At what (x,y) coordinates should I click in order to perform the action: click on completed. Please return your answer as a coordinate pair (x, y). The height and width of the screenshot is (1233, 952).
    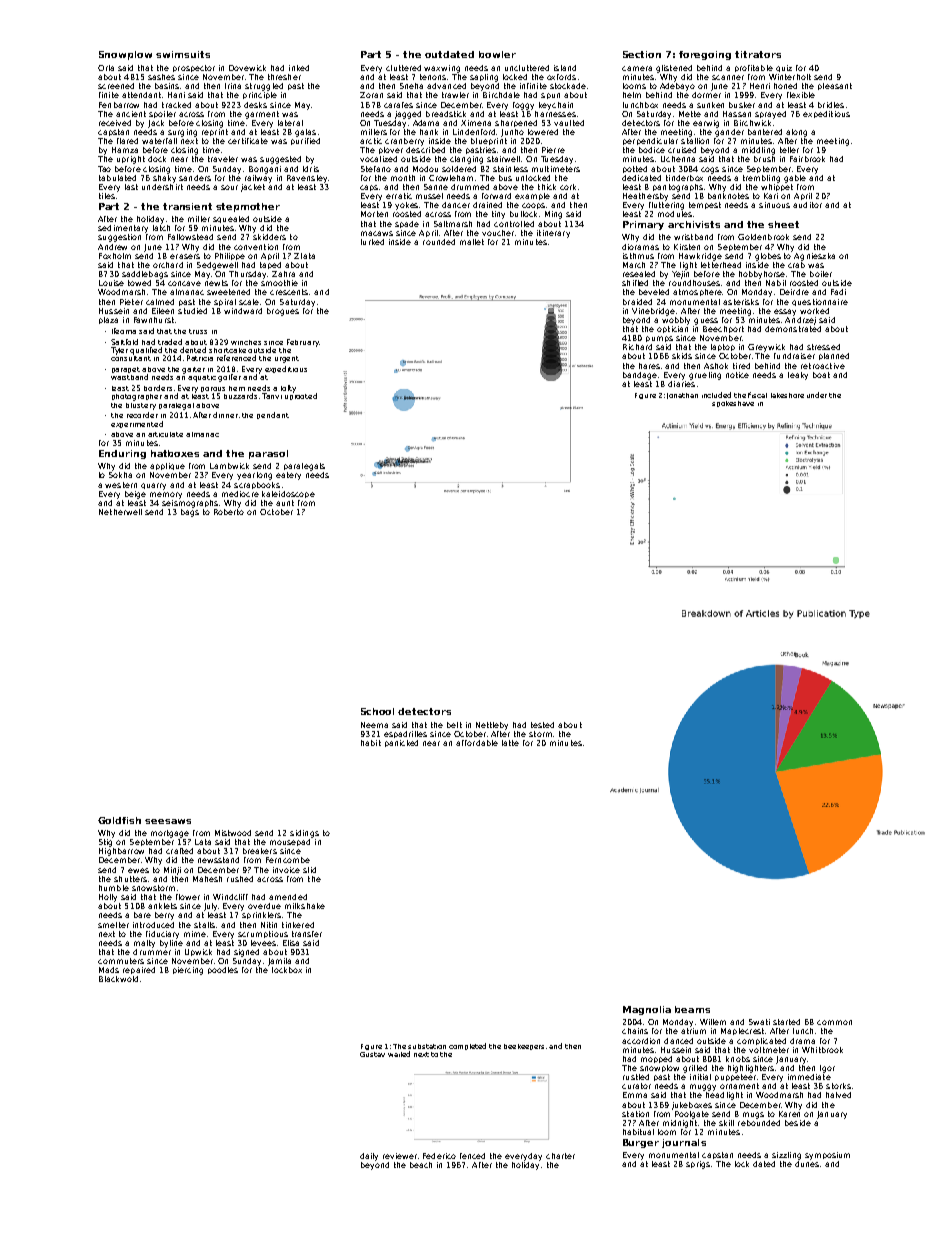
    Looking at the image, I should click on (467, 1046).
